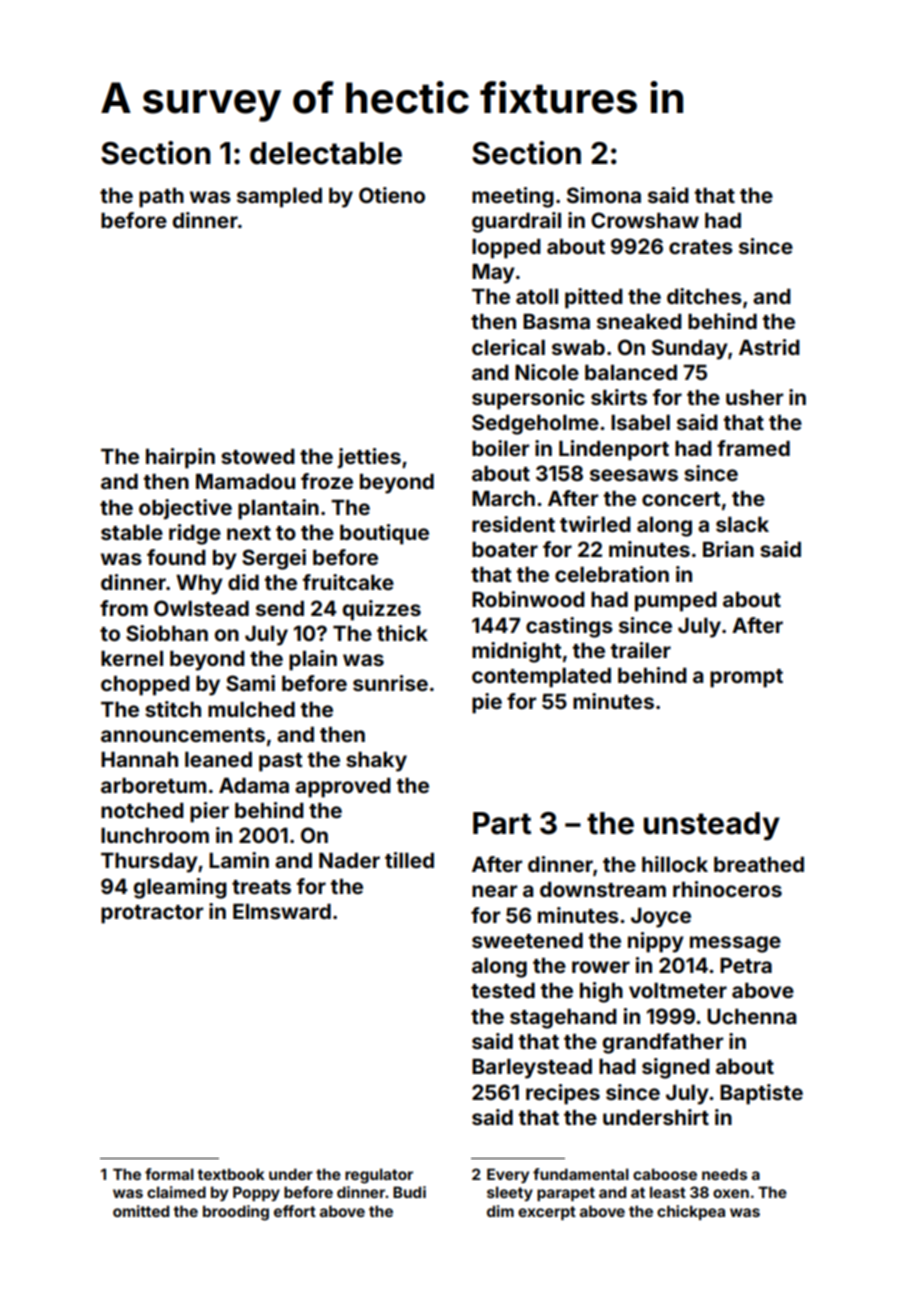  What do you see at coordinates (746, 678) in the screenshot?
I see `prompt` at bounding box center [746, 678].
